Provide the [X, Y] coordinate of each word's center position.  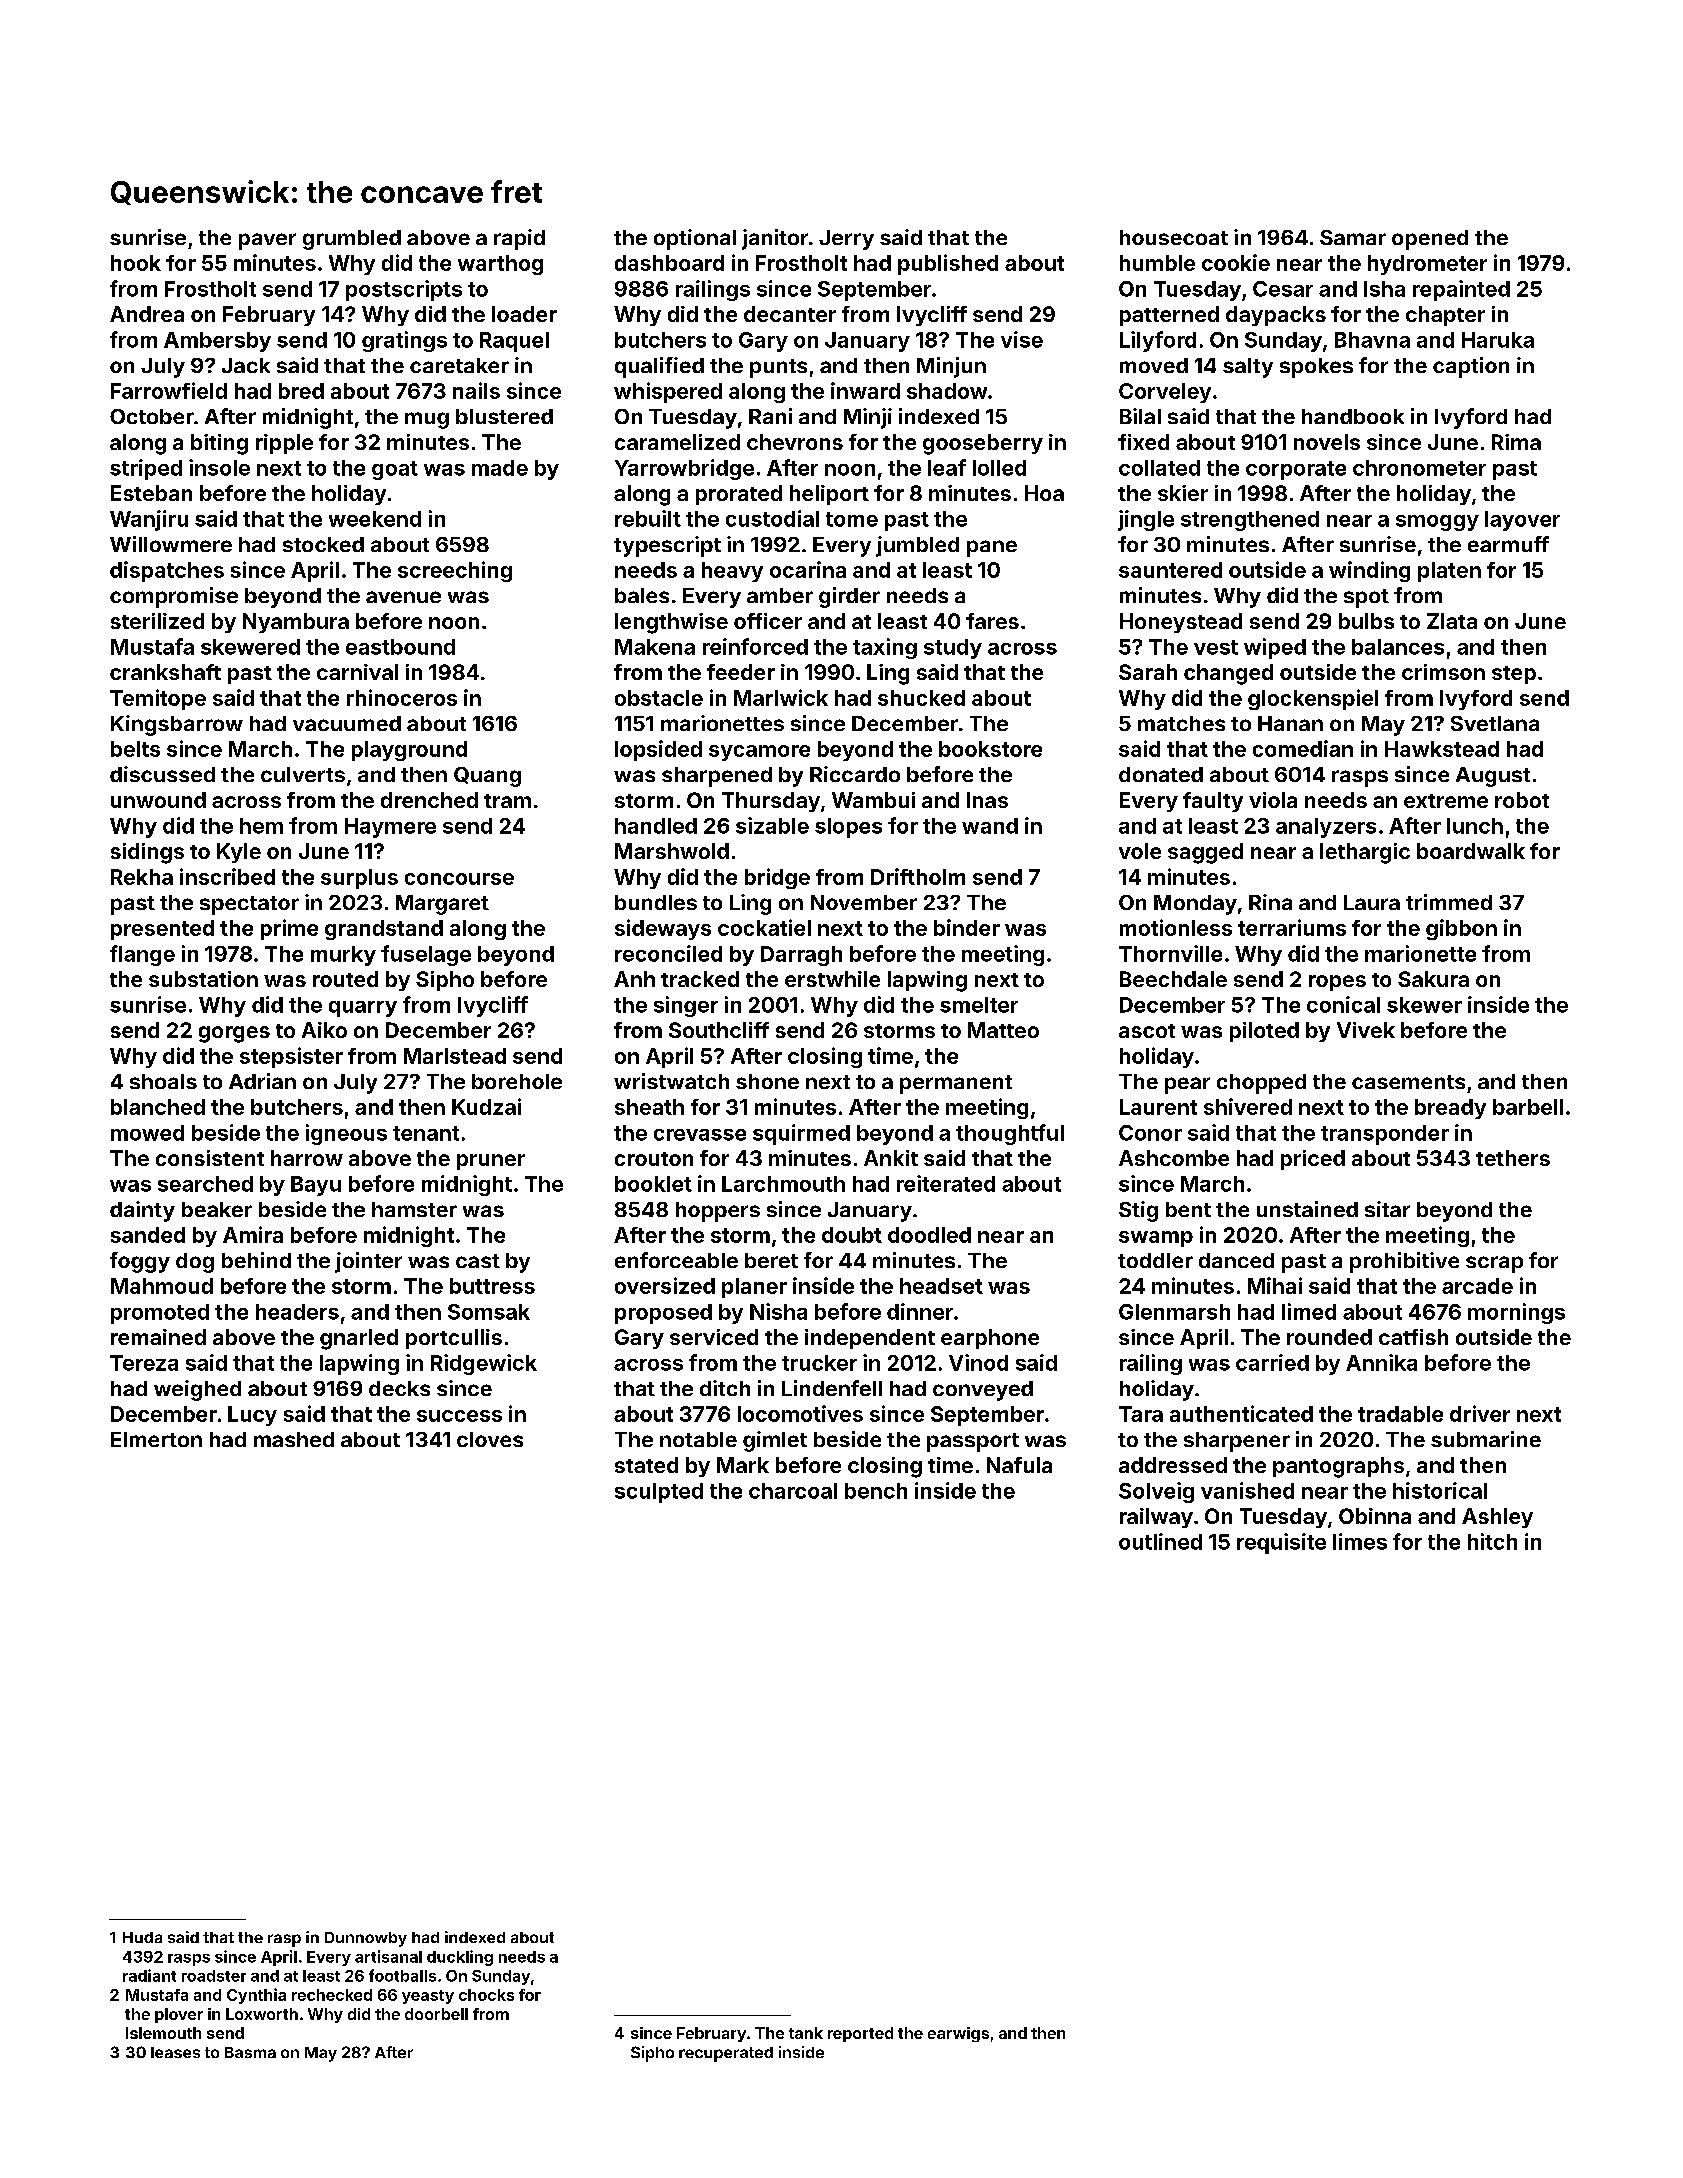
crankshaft [165, 672]
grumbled [352, 240]
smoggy [1437, 523]
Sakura [1433, 979]
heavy [732, 572]
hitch [1492, 1541]
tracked [700, 979]
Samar [1353, 237]
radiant [149, 1975]
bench [876, 1491]
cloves [490, 1439]
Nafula [1019, 1465]
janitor [775, 239]
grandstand [384, 930]
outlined [1160, 1541]
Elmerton [156, 1439]
